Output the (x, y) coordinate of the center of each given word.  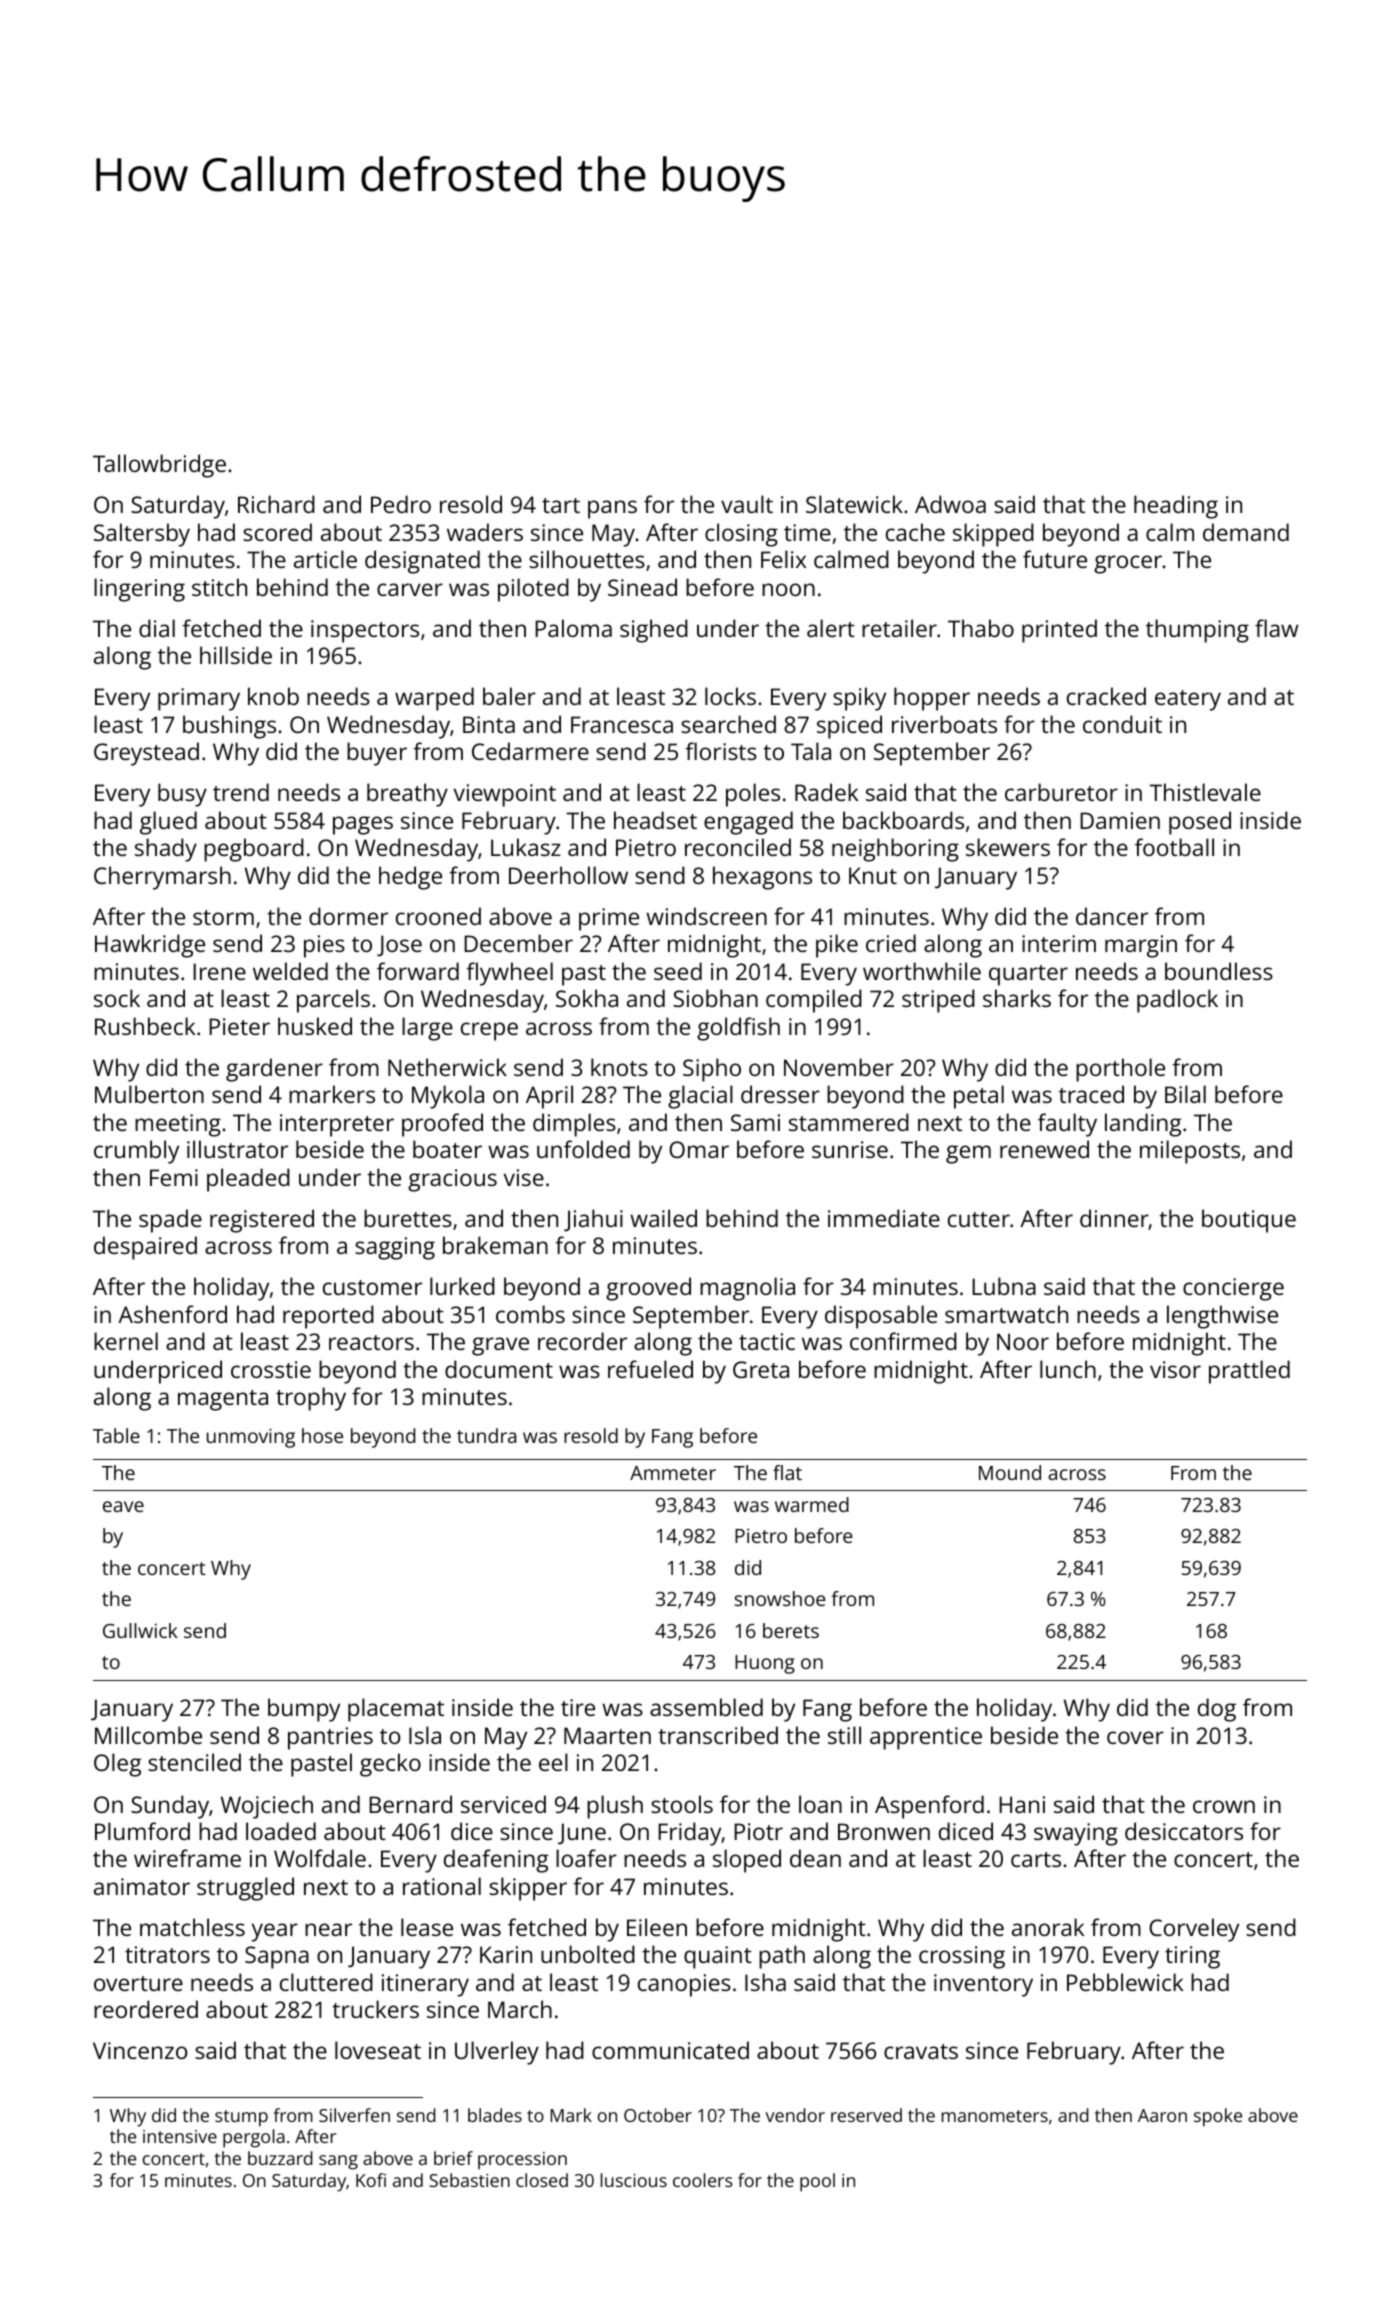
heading (1176, 507)
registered (262, 1221)
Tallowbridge (159, 466)
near (328, 1929)
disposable (881, 1317)
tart (561, 505)
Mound (1010, 1472)
